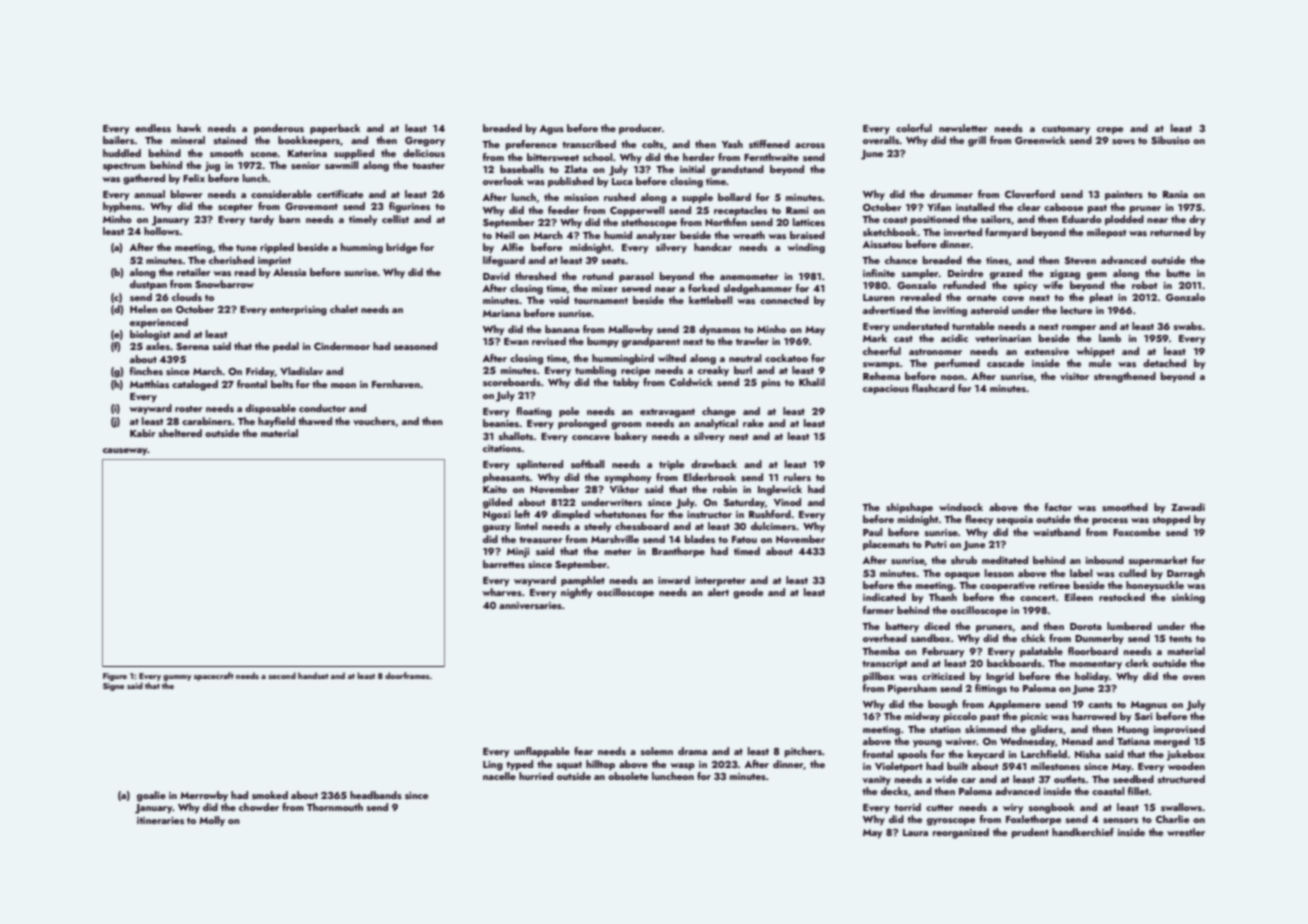  What do you see at coordinates (276, 422) in the screenshot?
I see `hayfield` at bounding box center [276, 422].
